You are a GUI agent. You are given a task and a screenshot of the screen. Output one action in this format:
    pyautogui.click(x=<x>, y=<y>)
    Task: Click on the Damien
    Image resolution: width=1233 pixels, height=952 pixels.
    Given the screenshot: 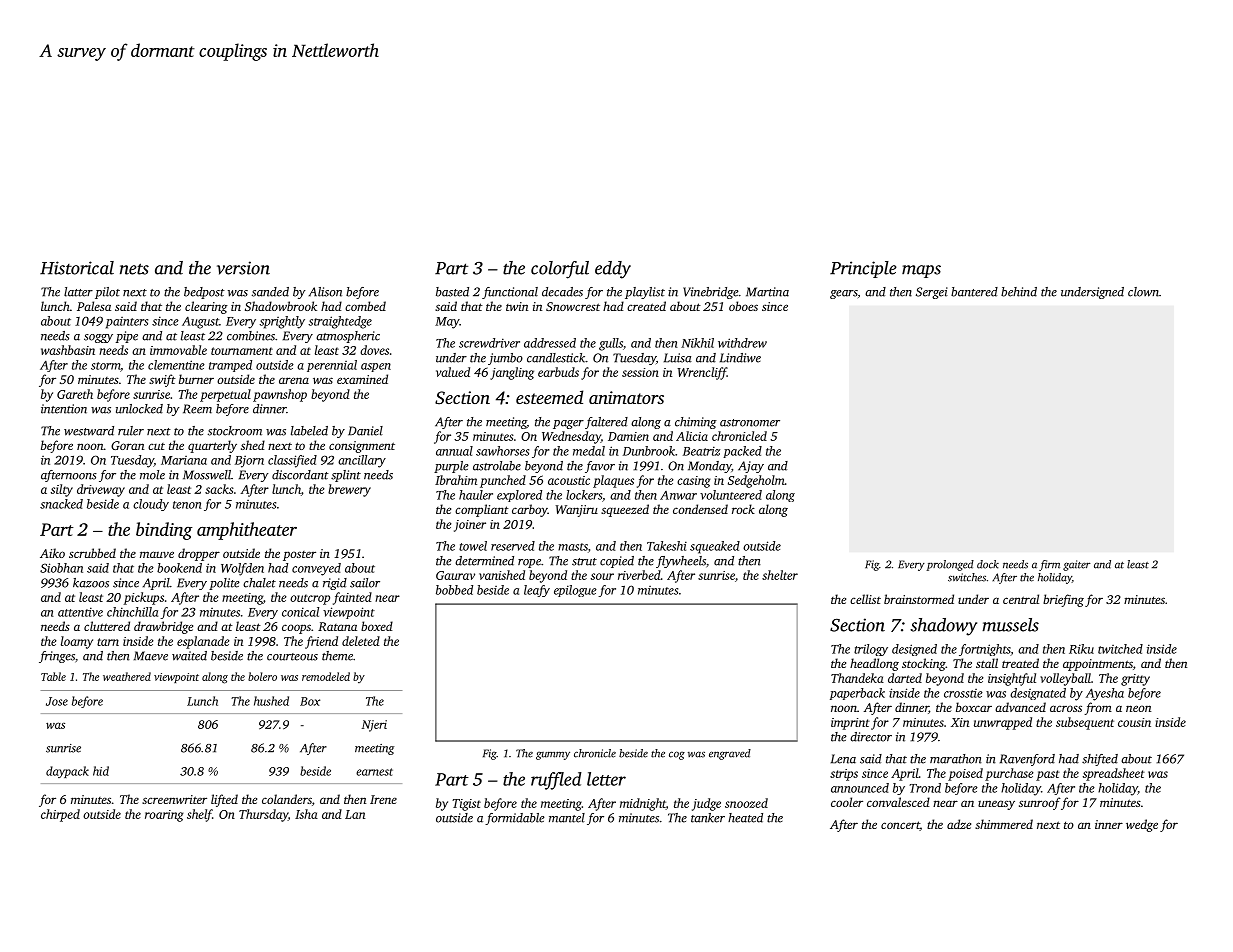 What is the action you would take?
    pyautogui.click(x=628, y=436)
